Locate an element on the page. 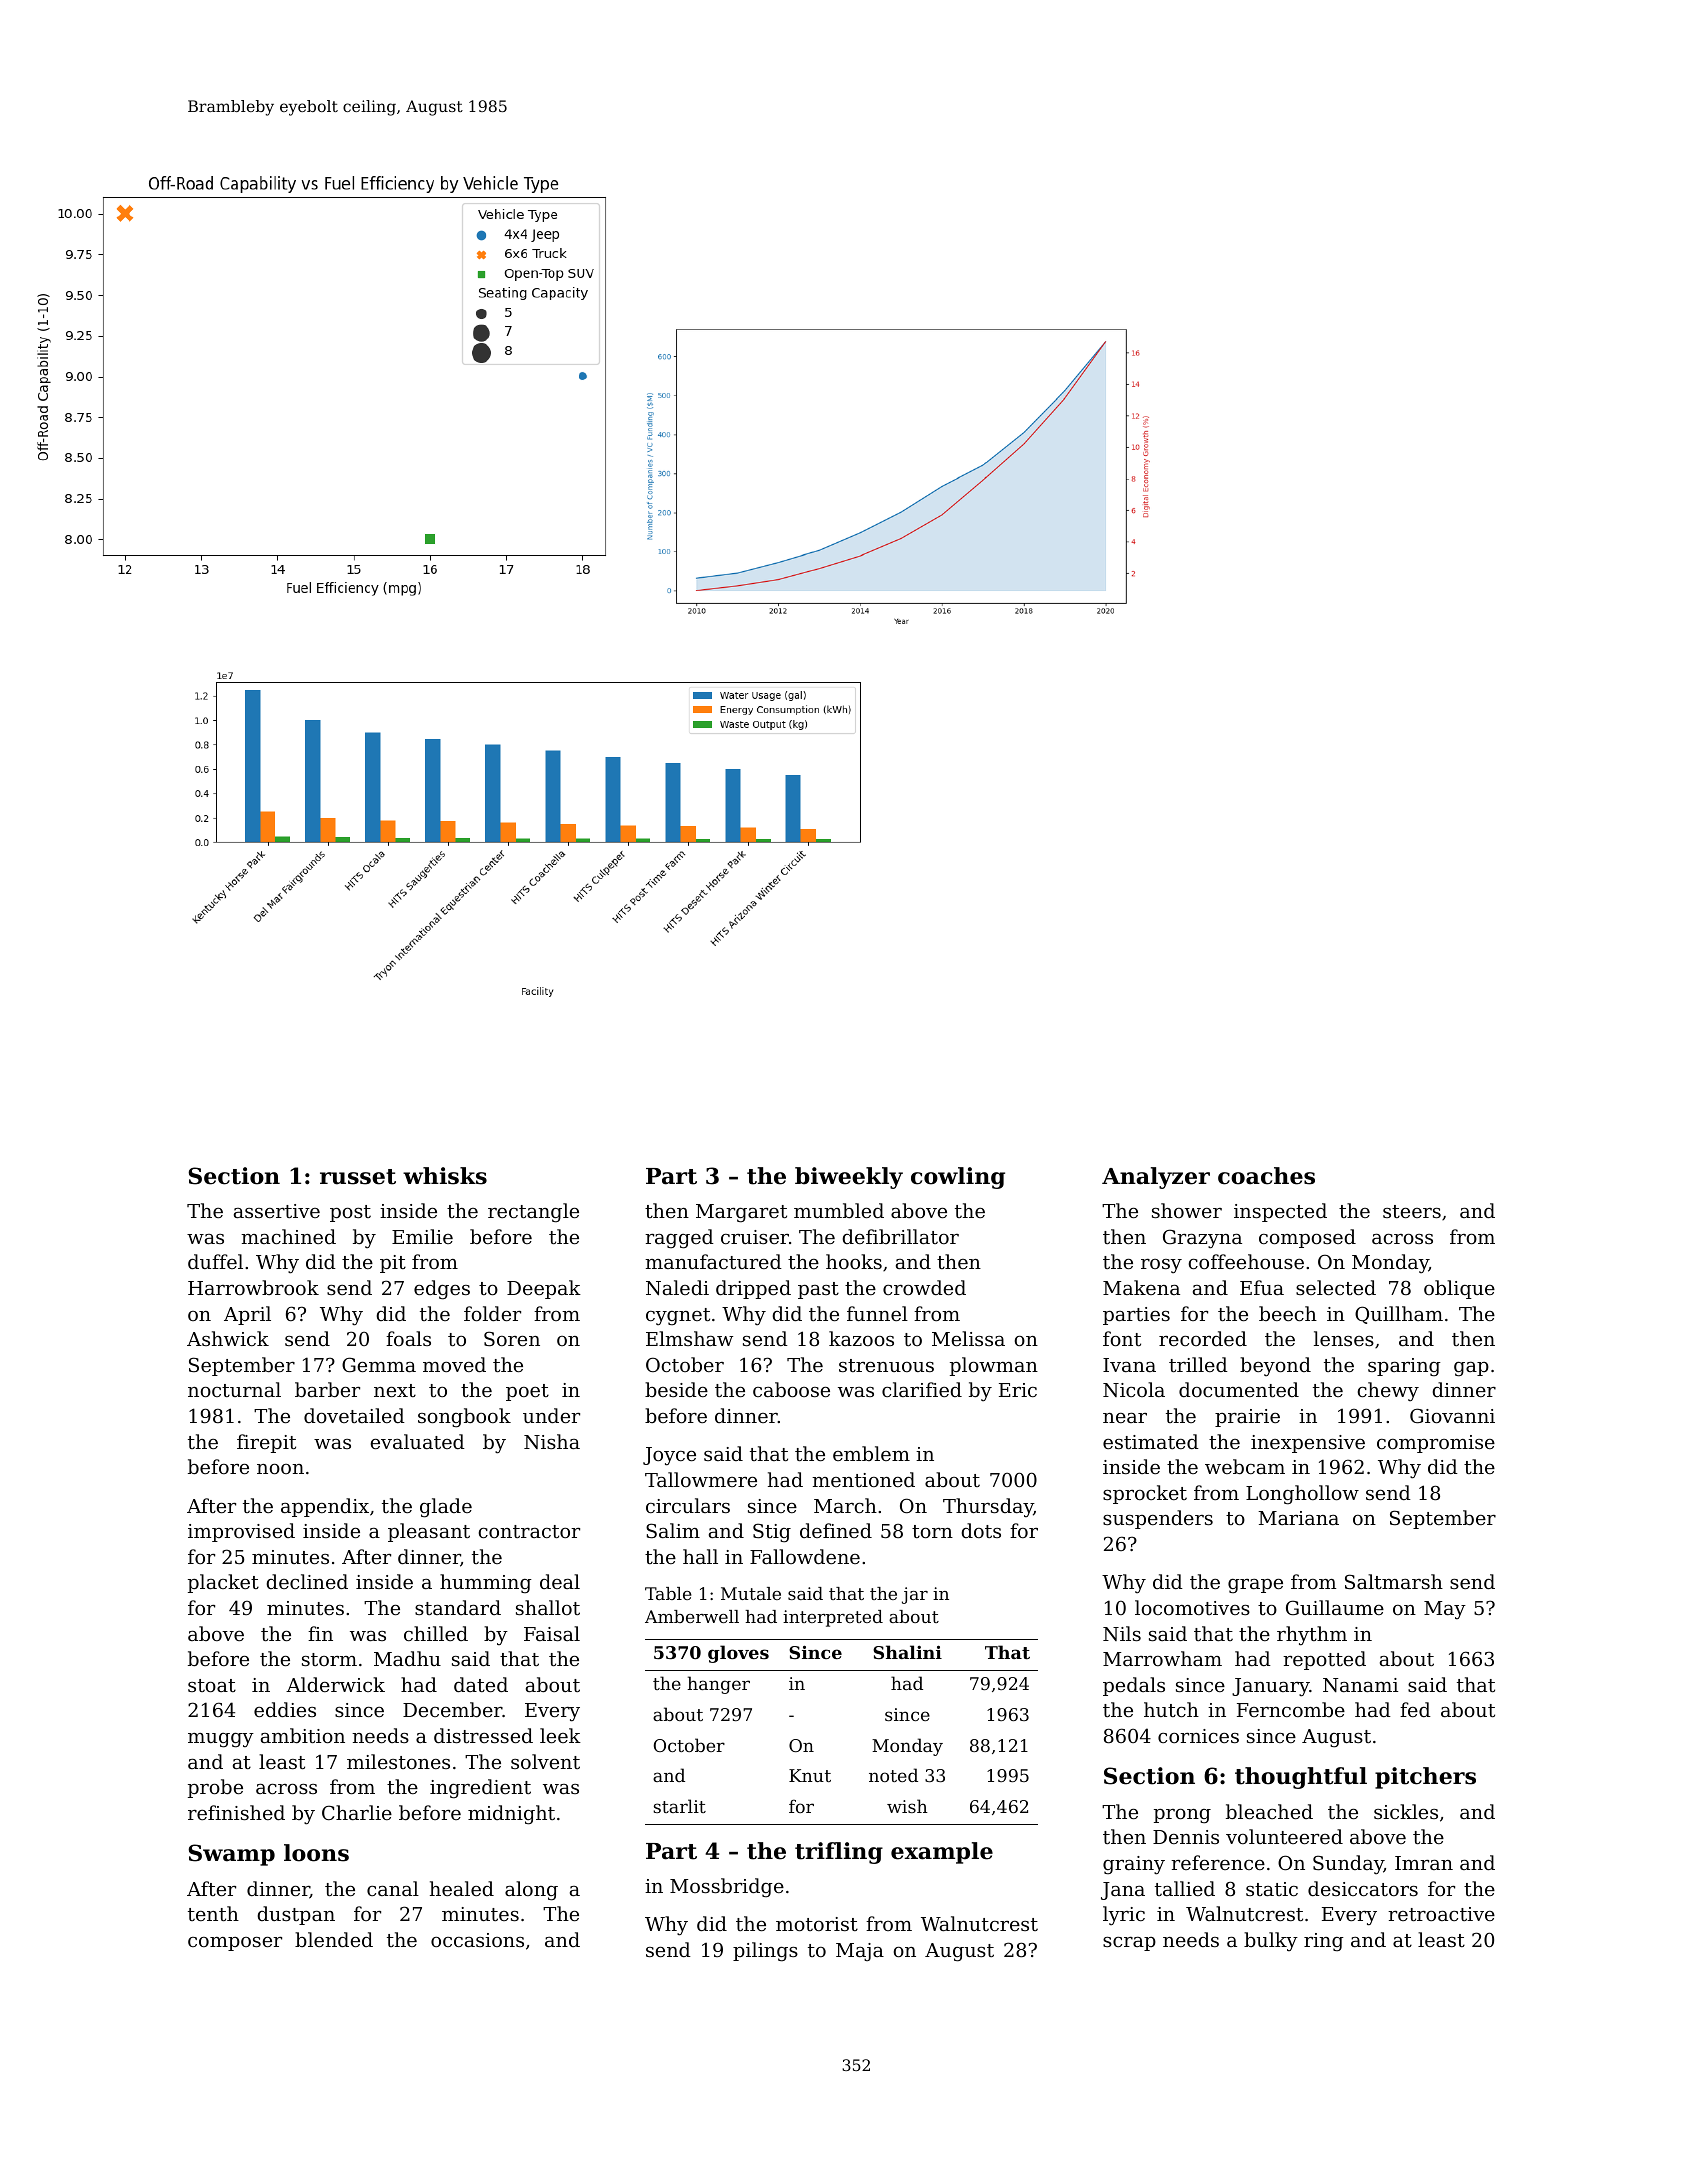 This image has width=1683, height=2178. emblem is located at coordinates (871, 1453).
